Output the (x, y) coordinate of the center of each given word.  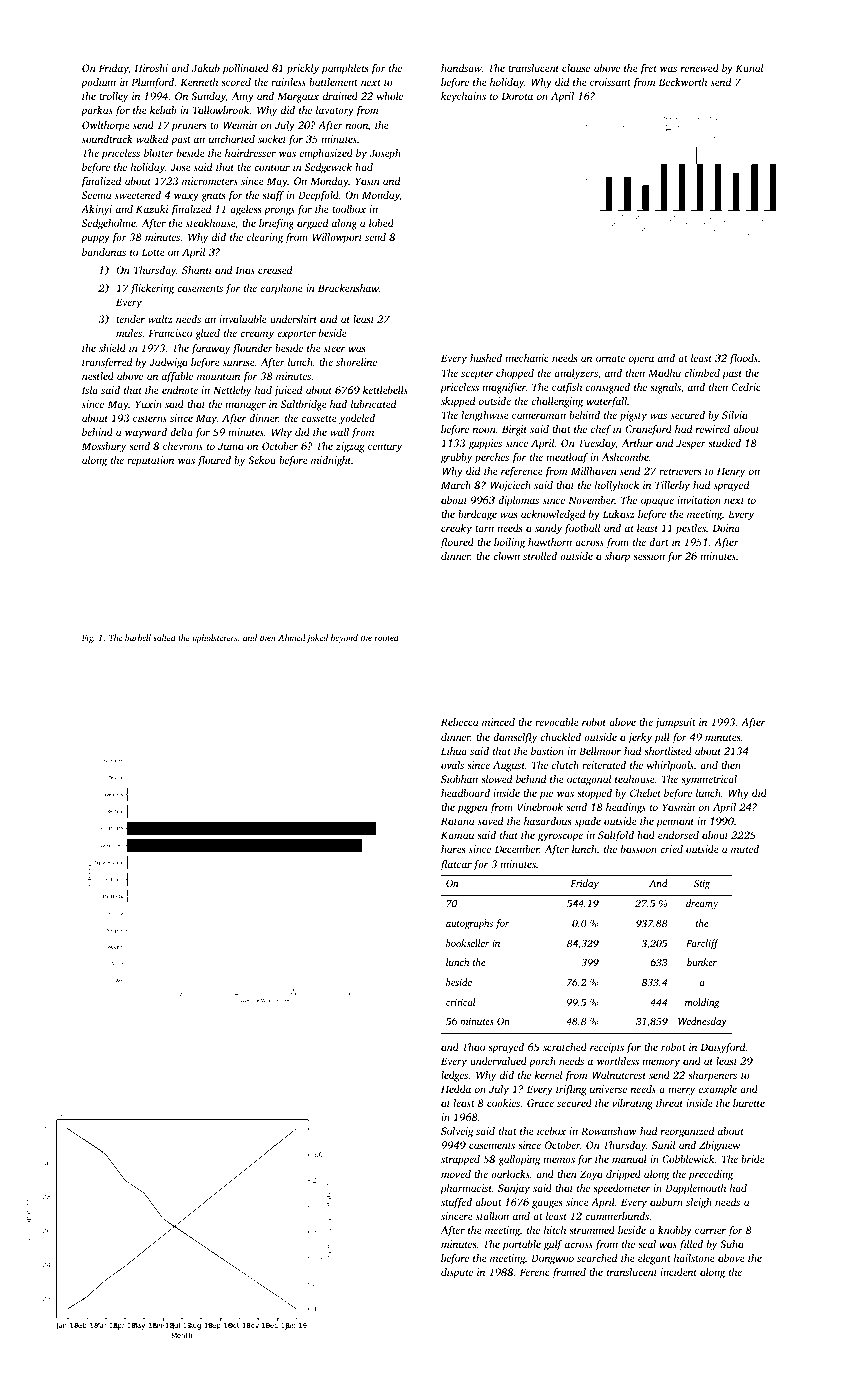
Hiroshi (151, 68)
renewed (700, 68)
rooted (387, 637)
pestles (691, 529)
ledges (454, 1076)
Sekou (262, 460)
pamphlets (344, 69)
